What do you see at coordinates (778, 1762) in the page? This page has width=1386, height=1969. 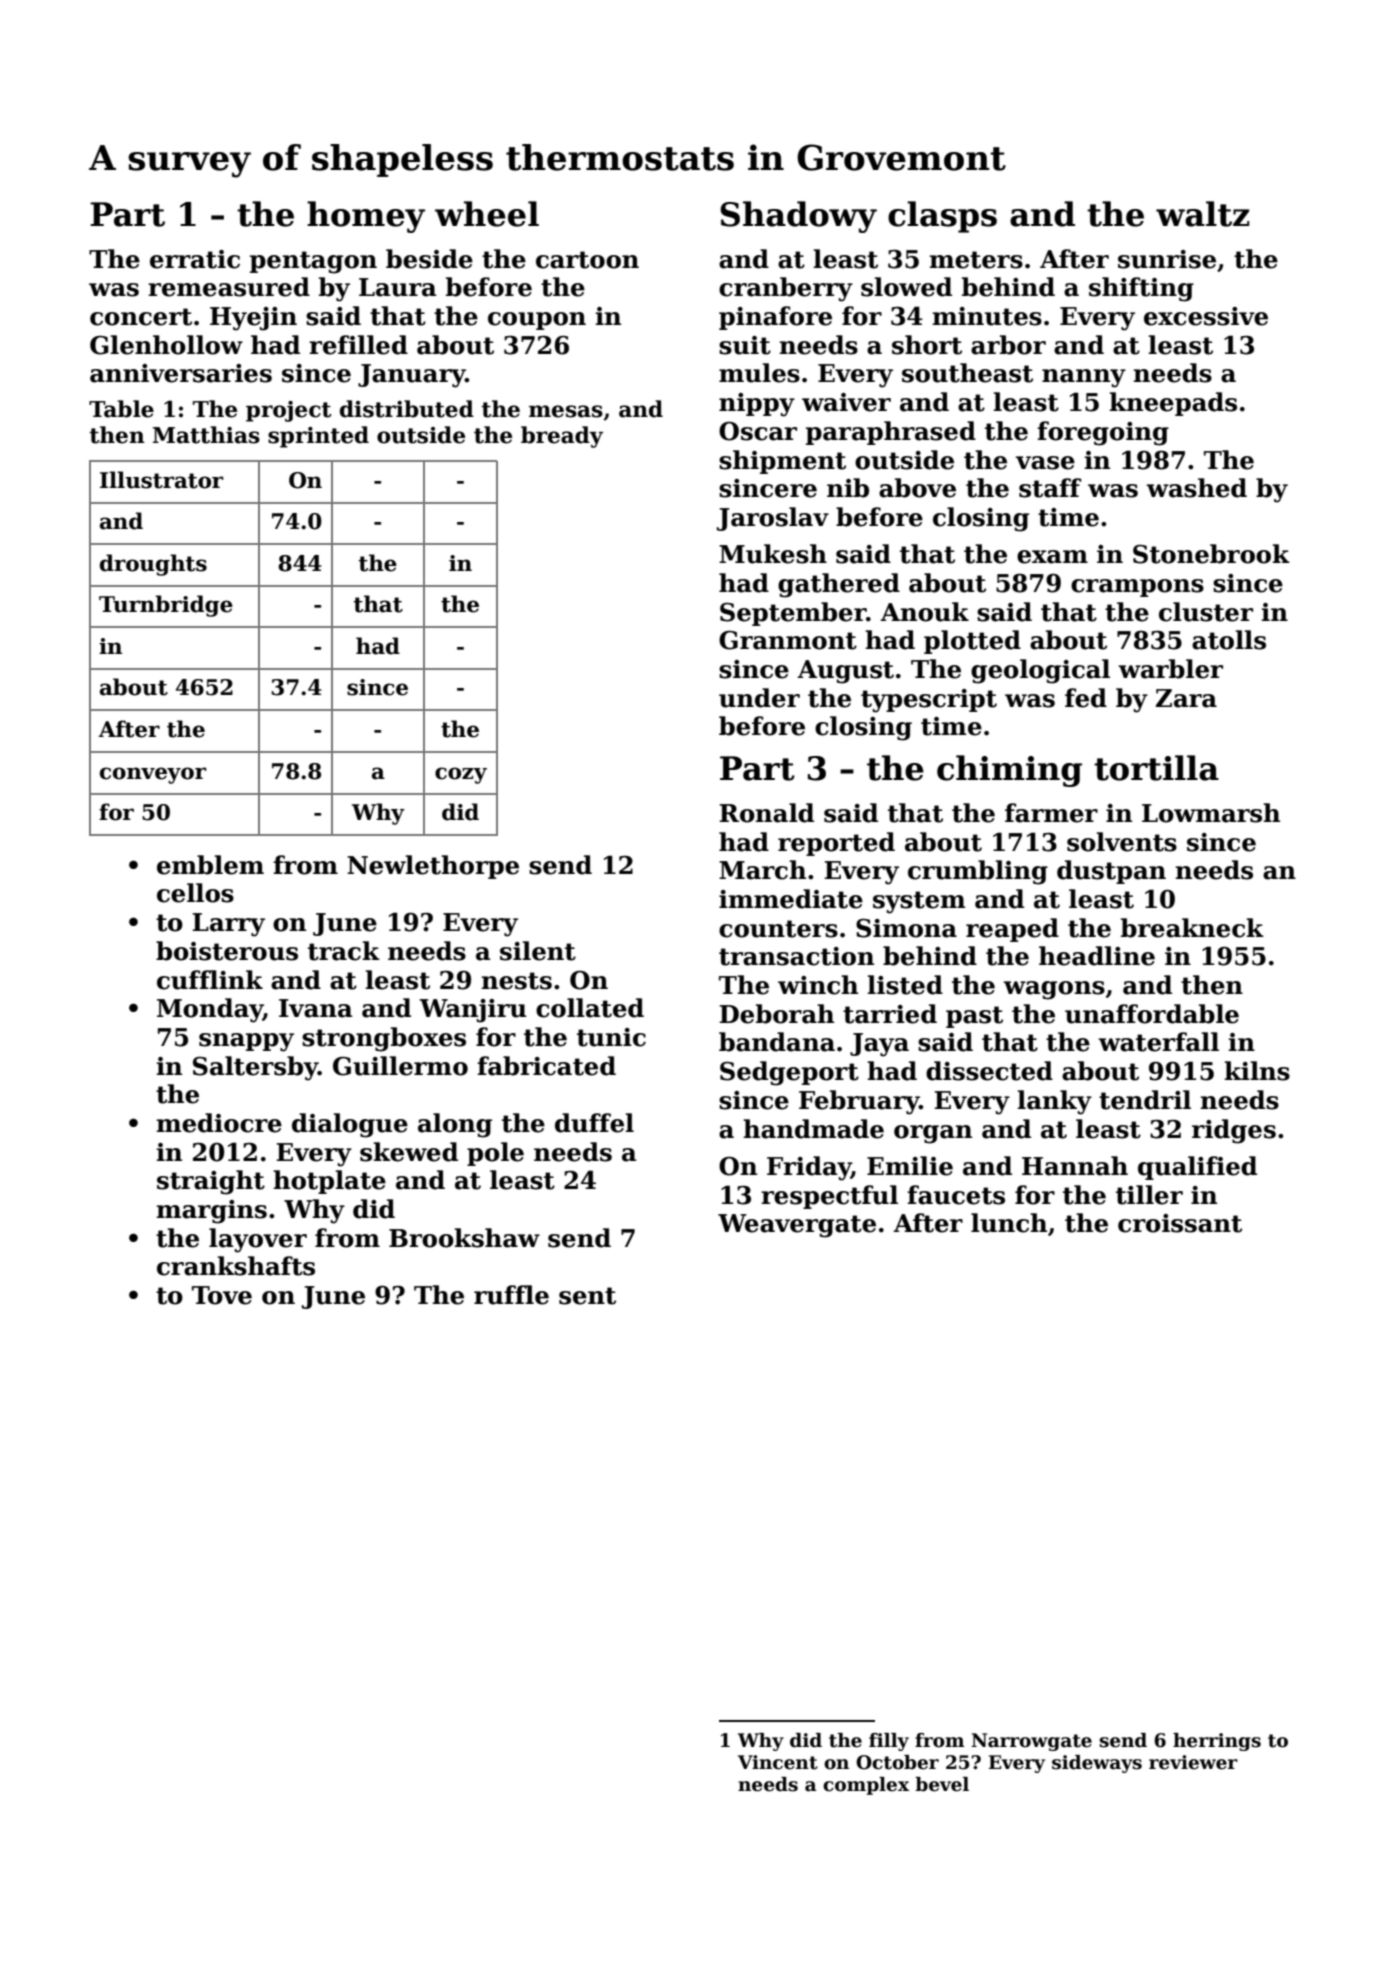 I see `Vincent` at bounding box center [778, 1762].
